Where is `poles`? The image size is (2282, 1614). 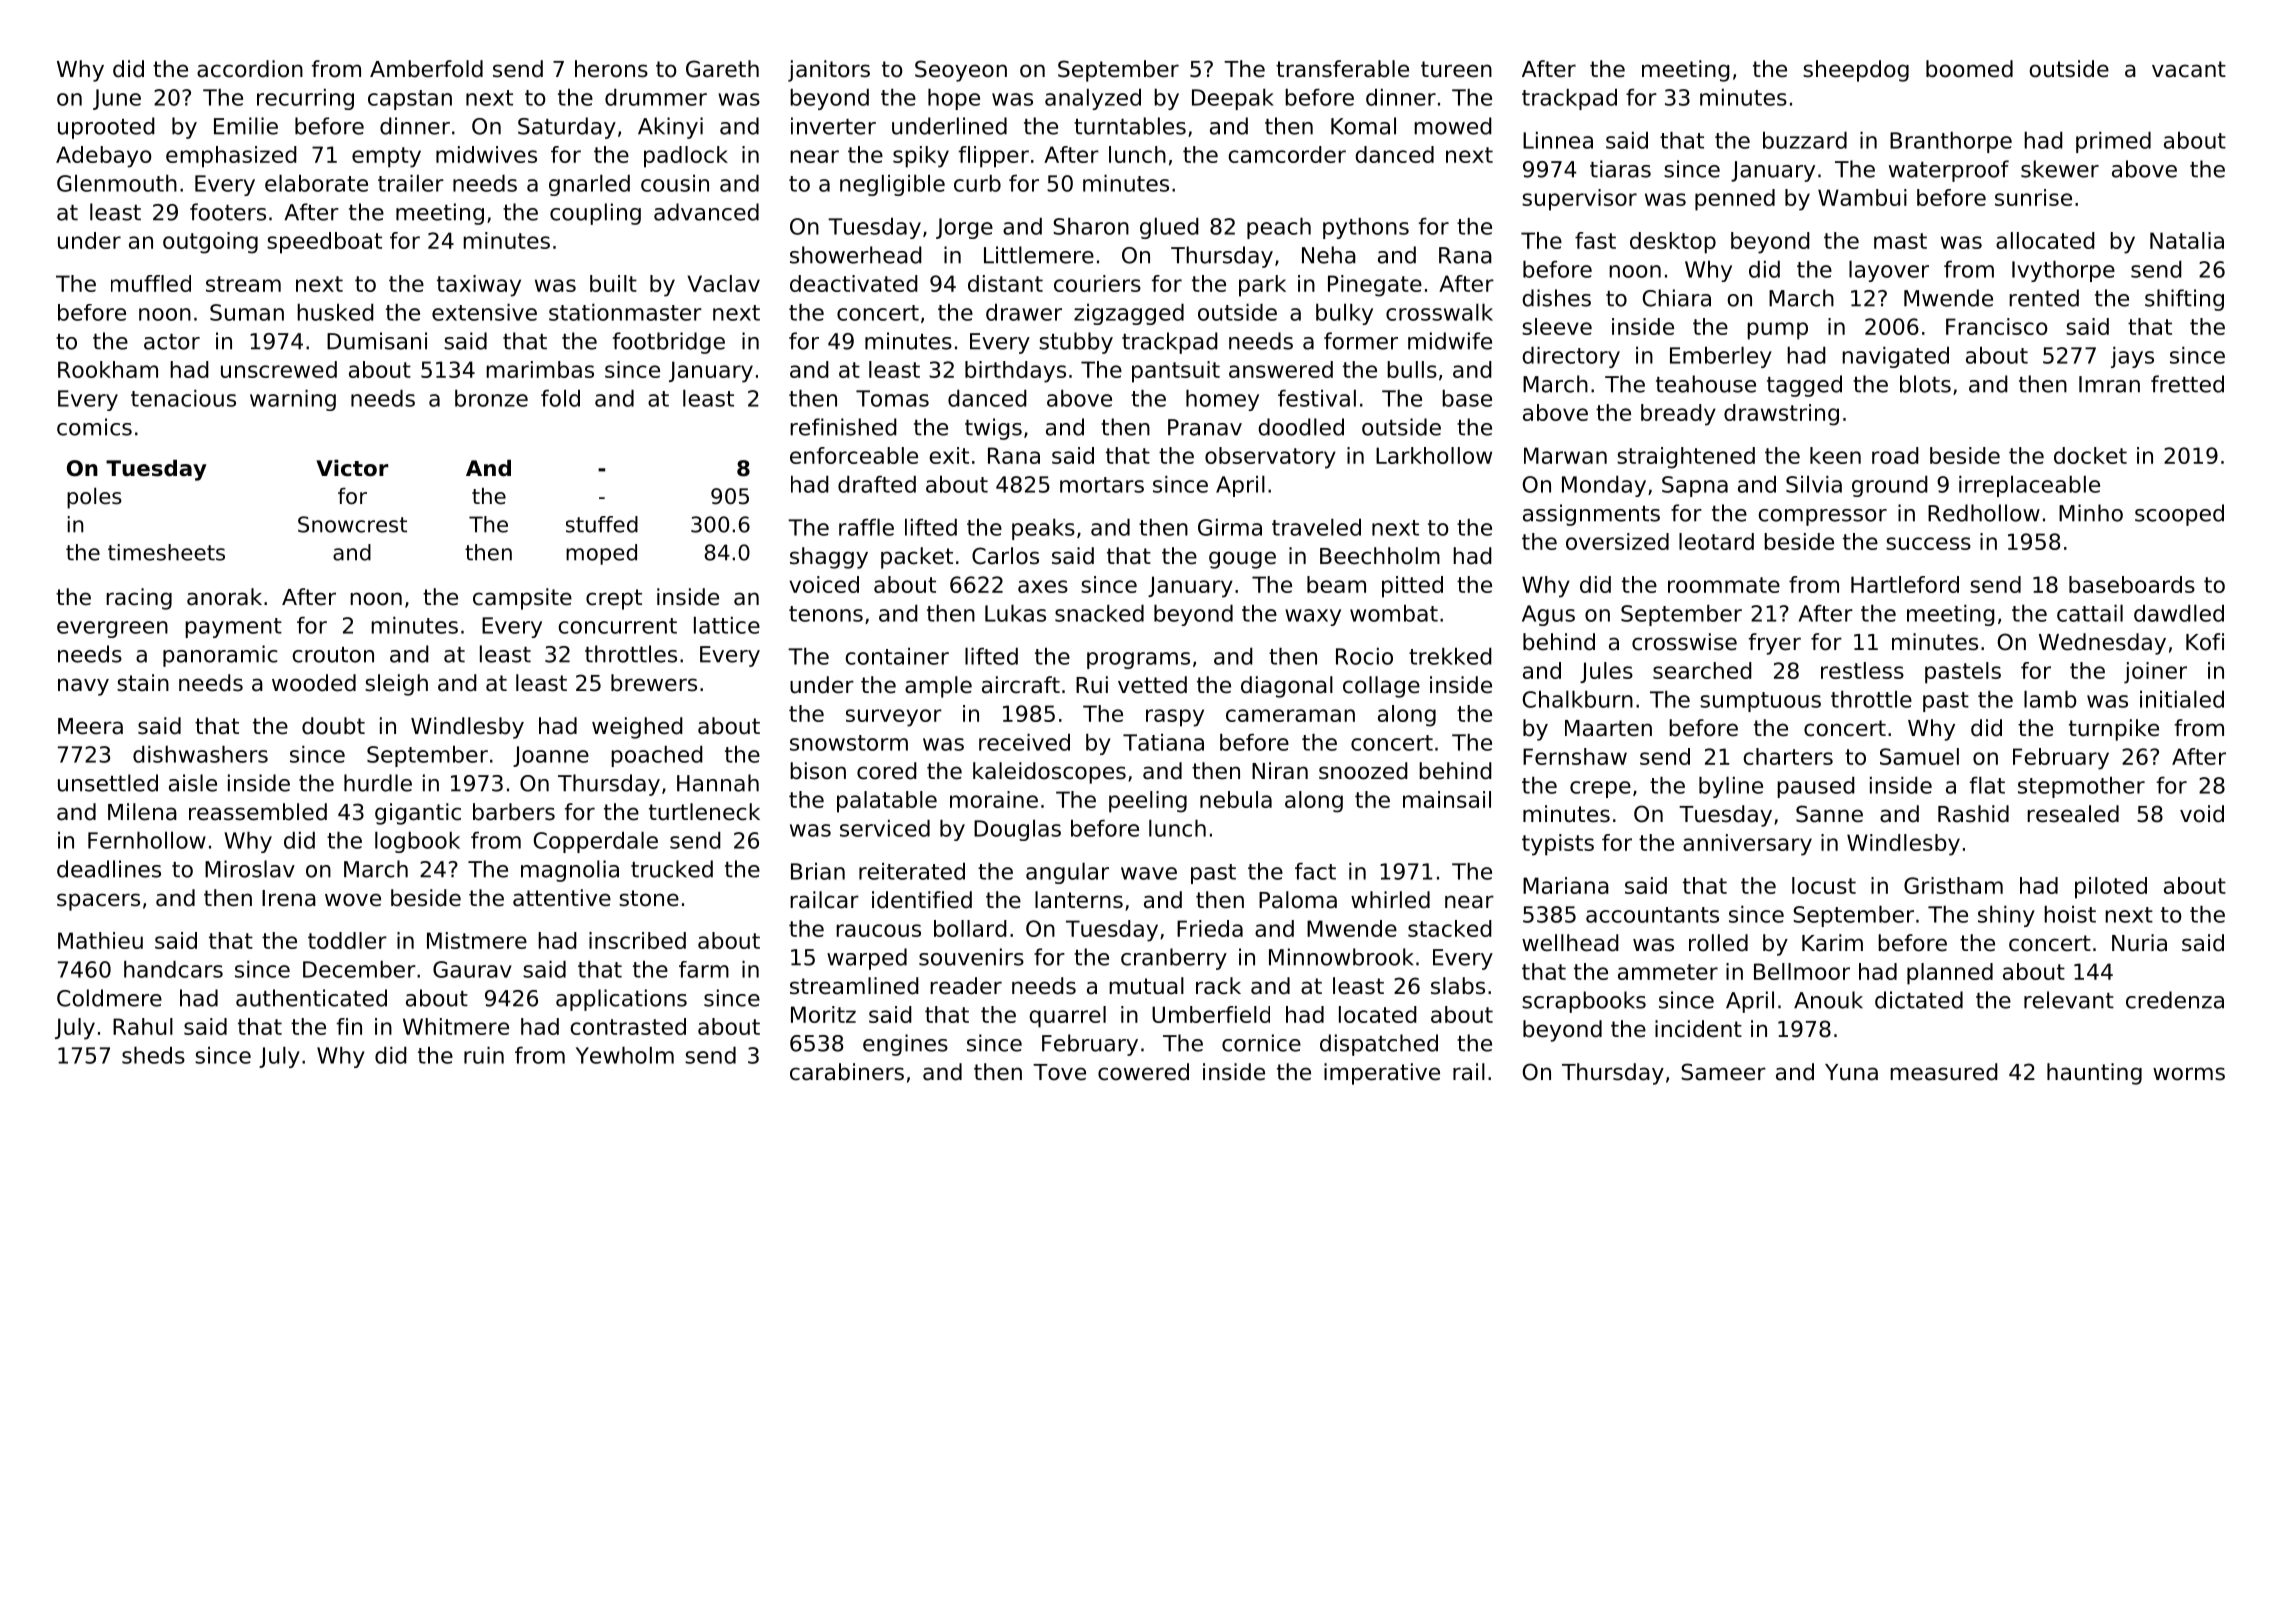
poles is located at coordinates (94, 498).
